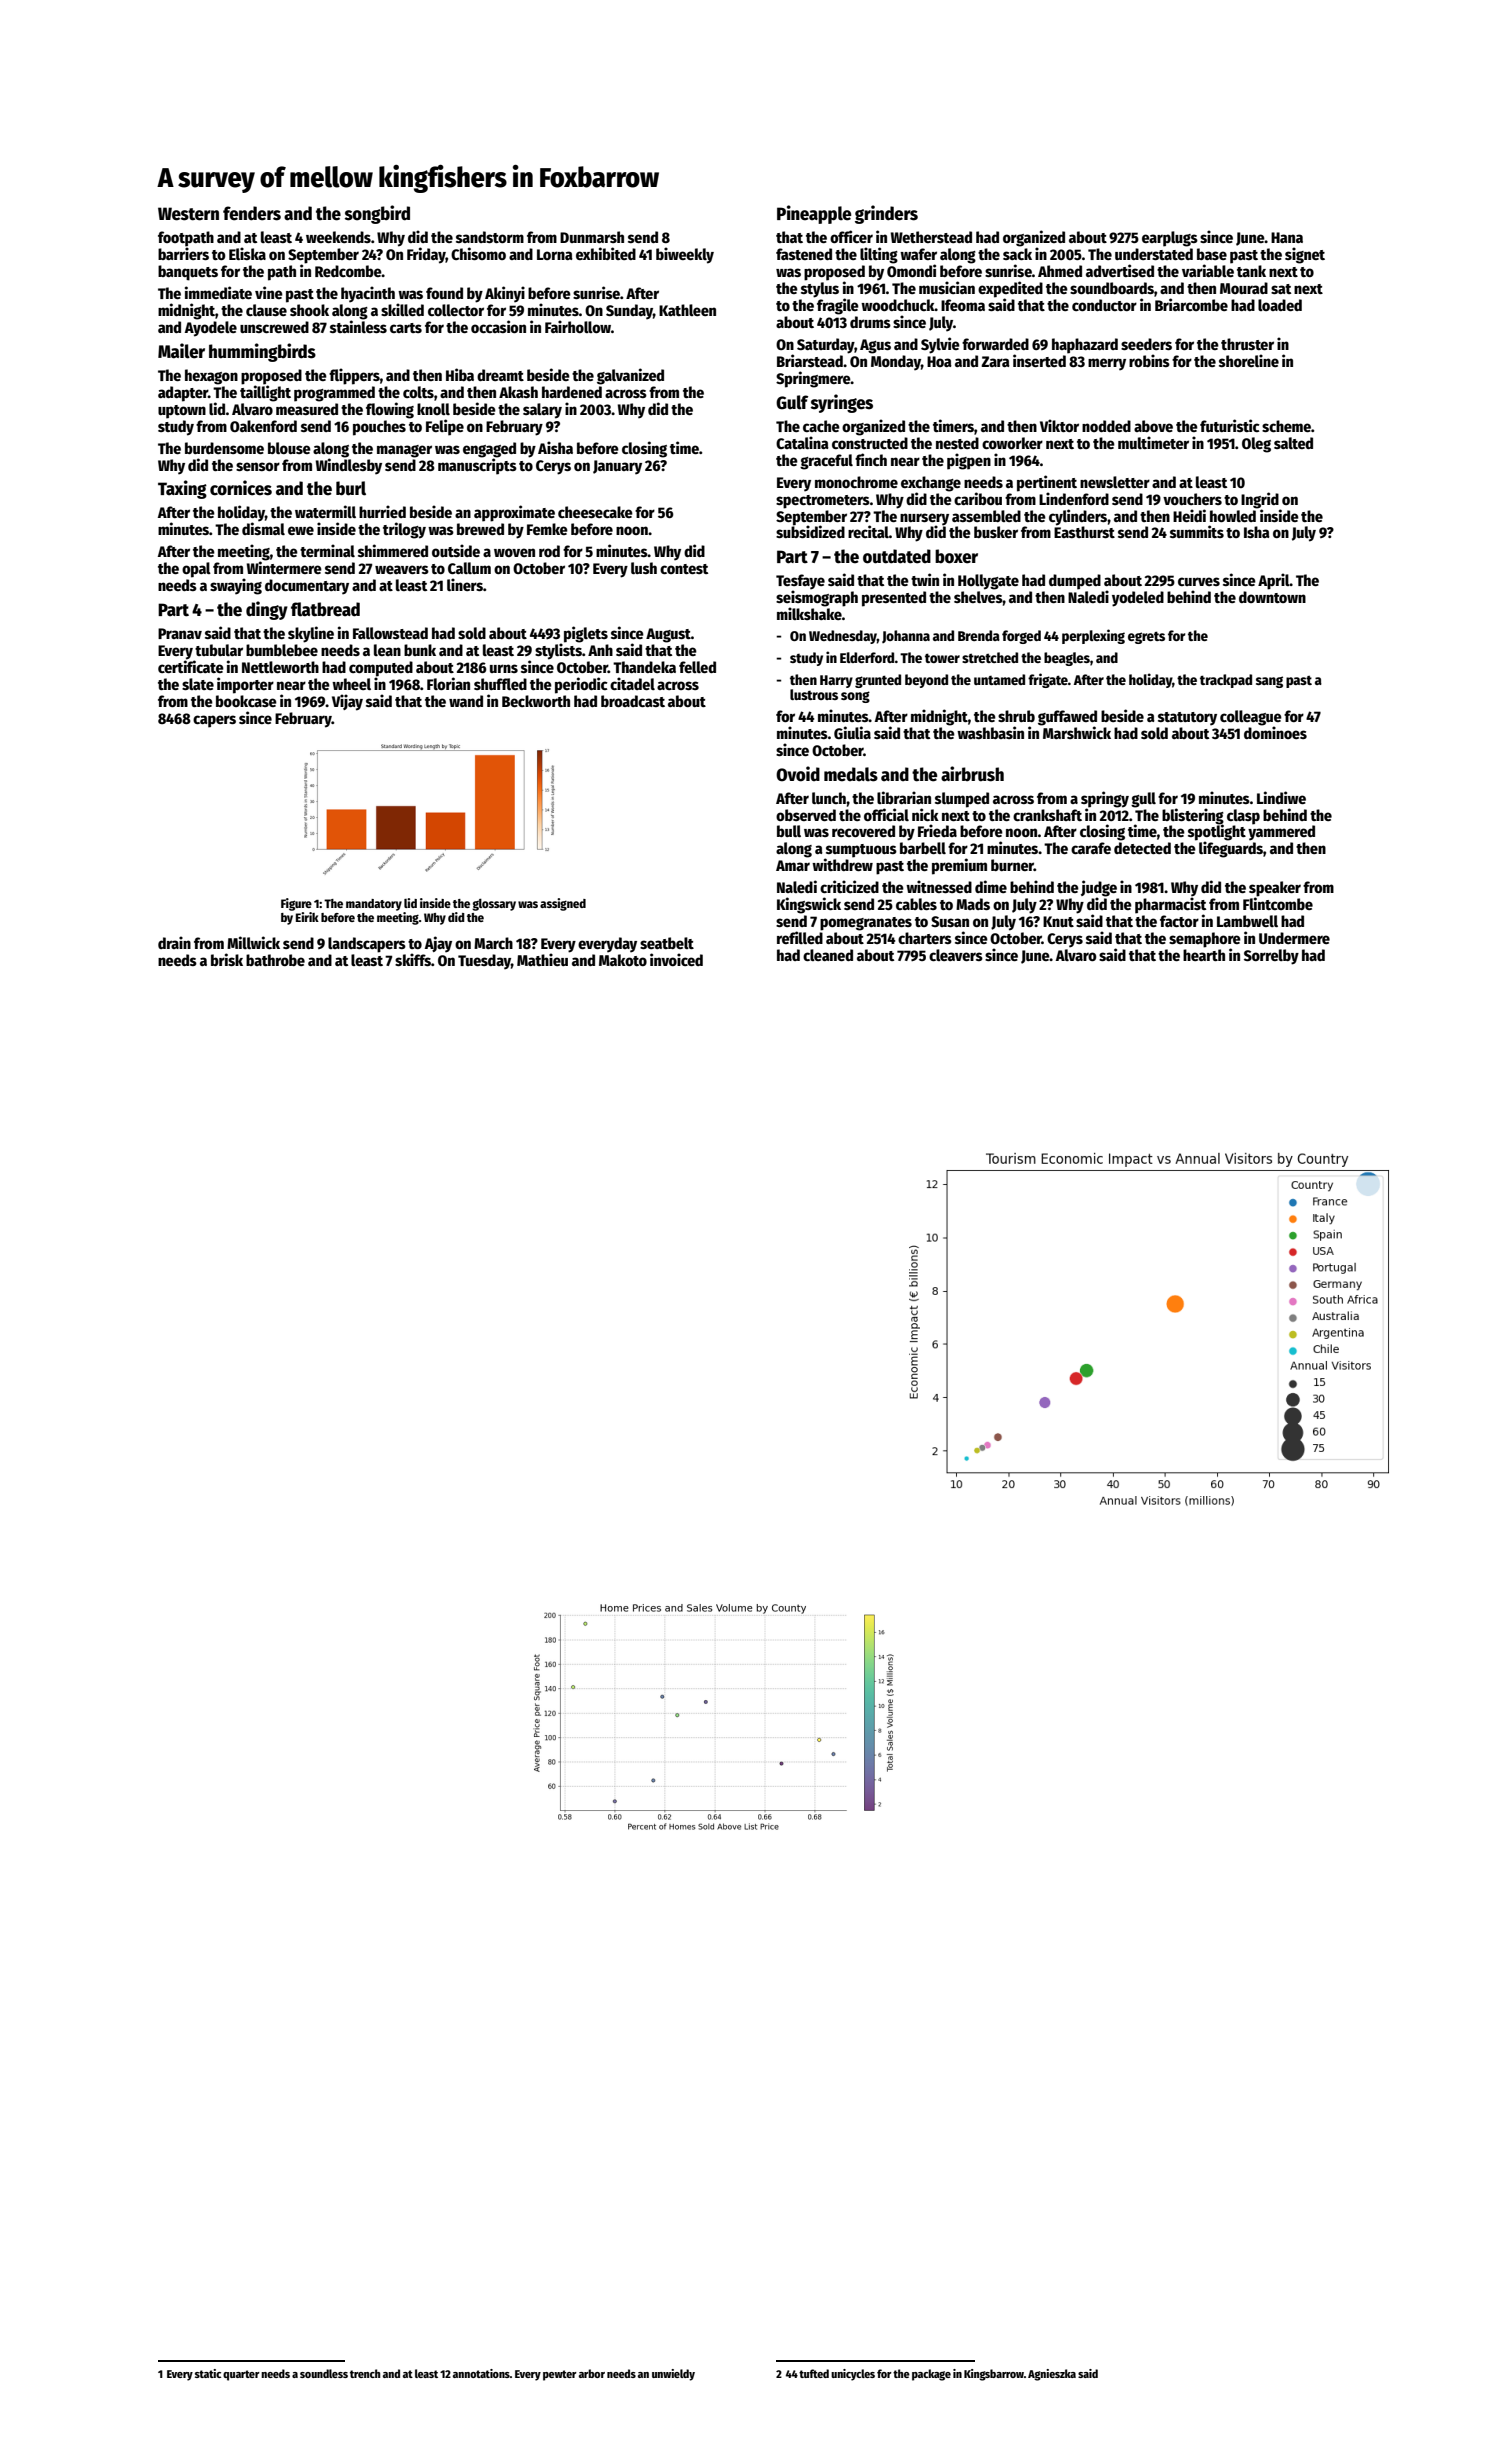 Image resolution: width=1496 pixels, height=2464 pixels. I want to click on annotations, so click(481, 2373).
